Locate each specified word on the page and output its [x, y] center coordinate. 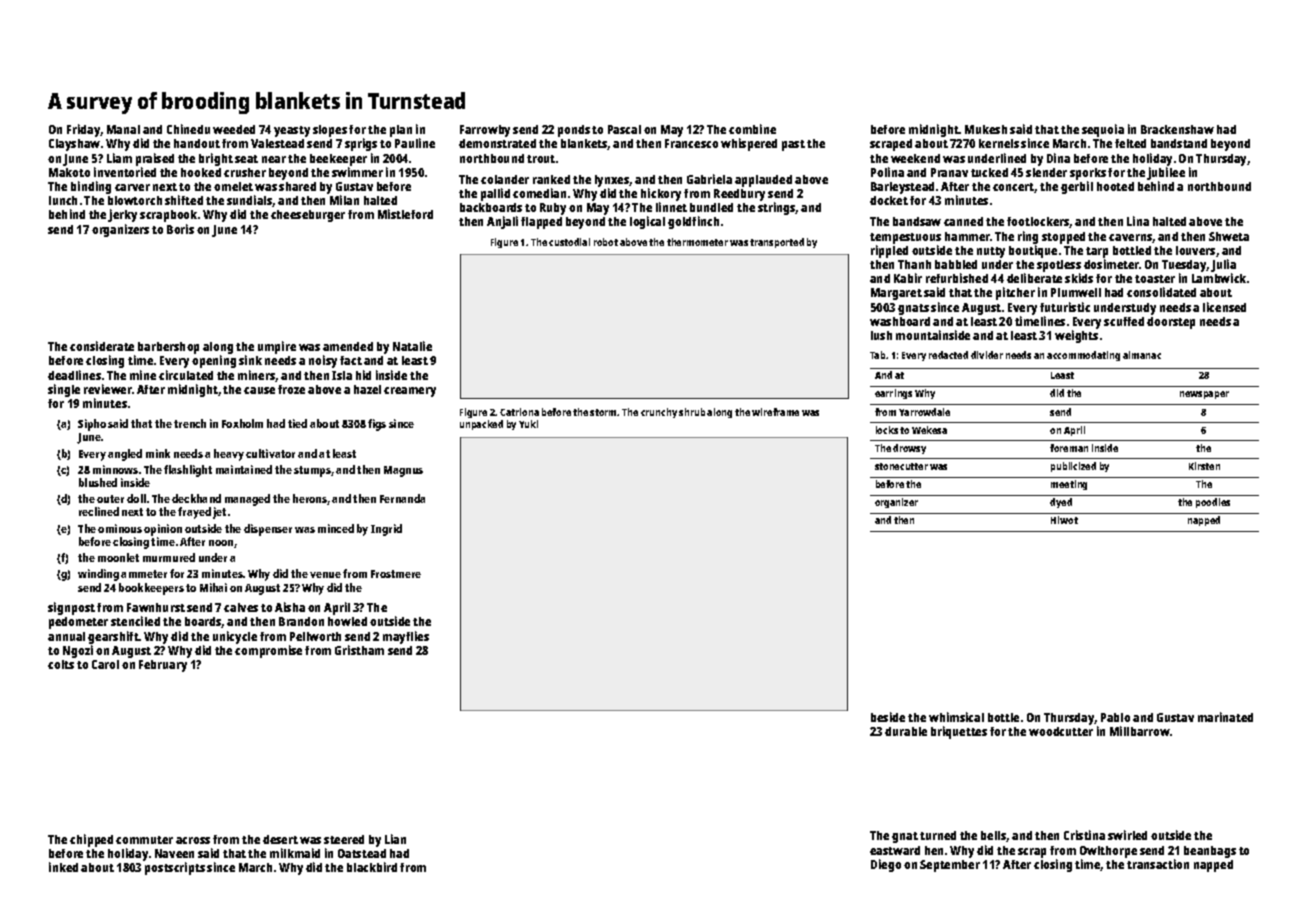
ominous [120, 528]
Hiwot [1064, 520]
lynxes [612, 181]
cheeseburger [308, 216]
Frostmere [396, 574]
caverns [1130, 237]
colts [61, 664]
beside [888, 717]
